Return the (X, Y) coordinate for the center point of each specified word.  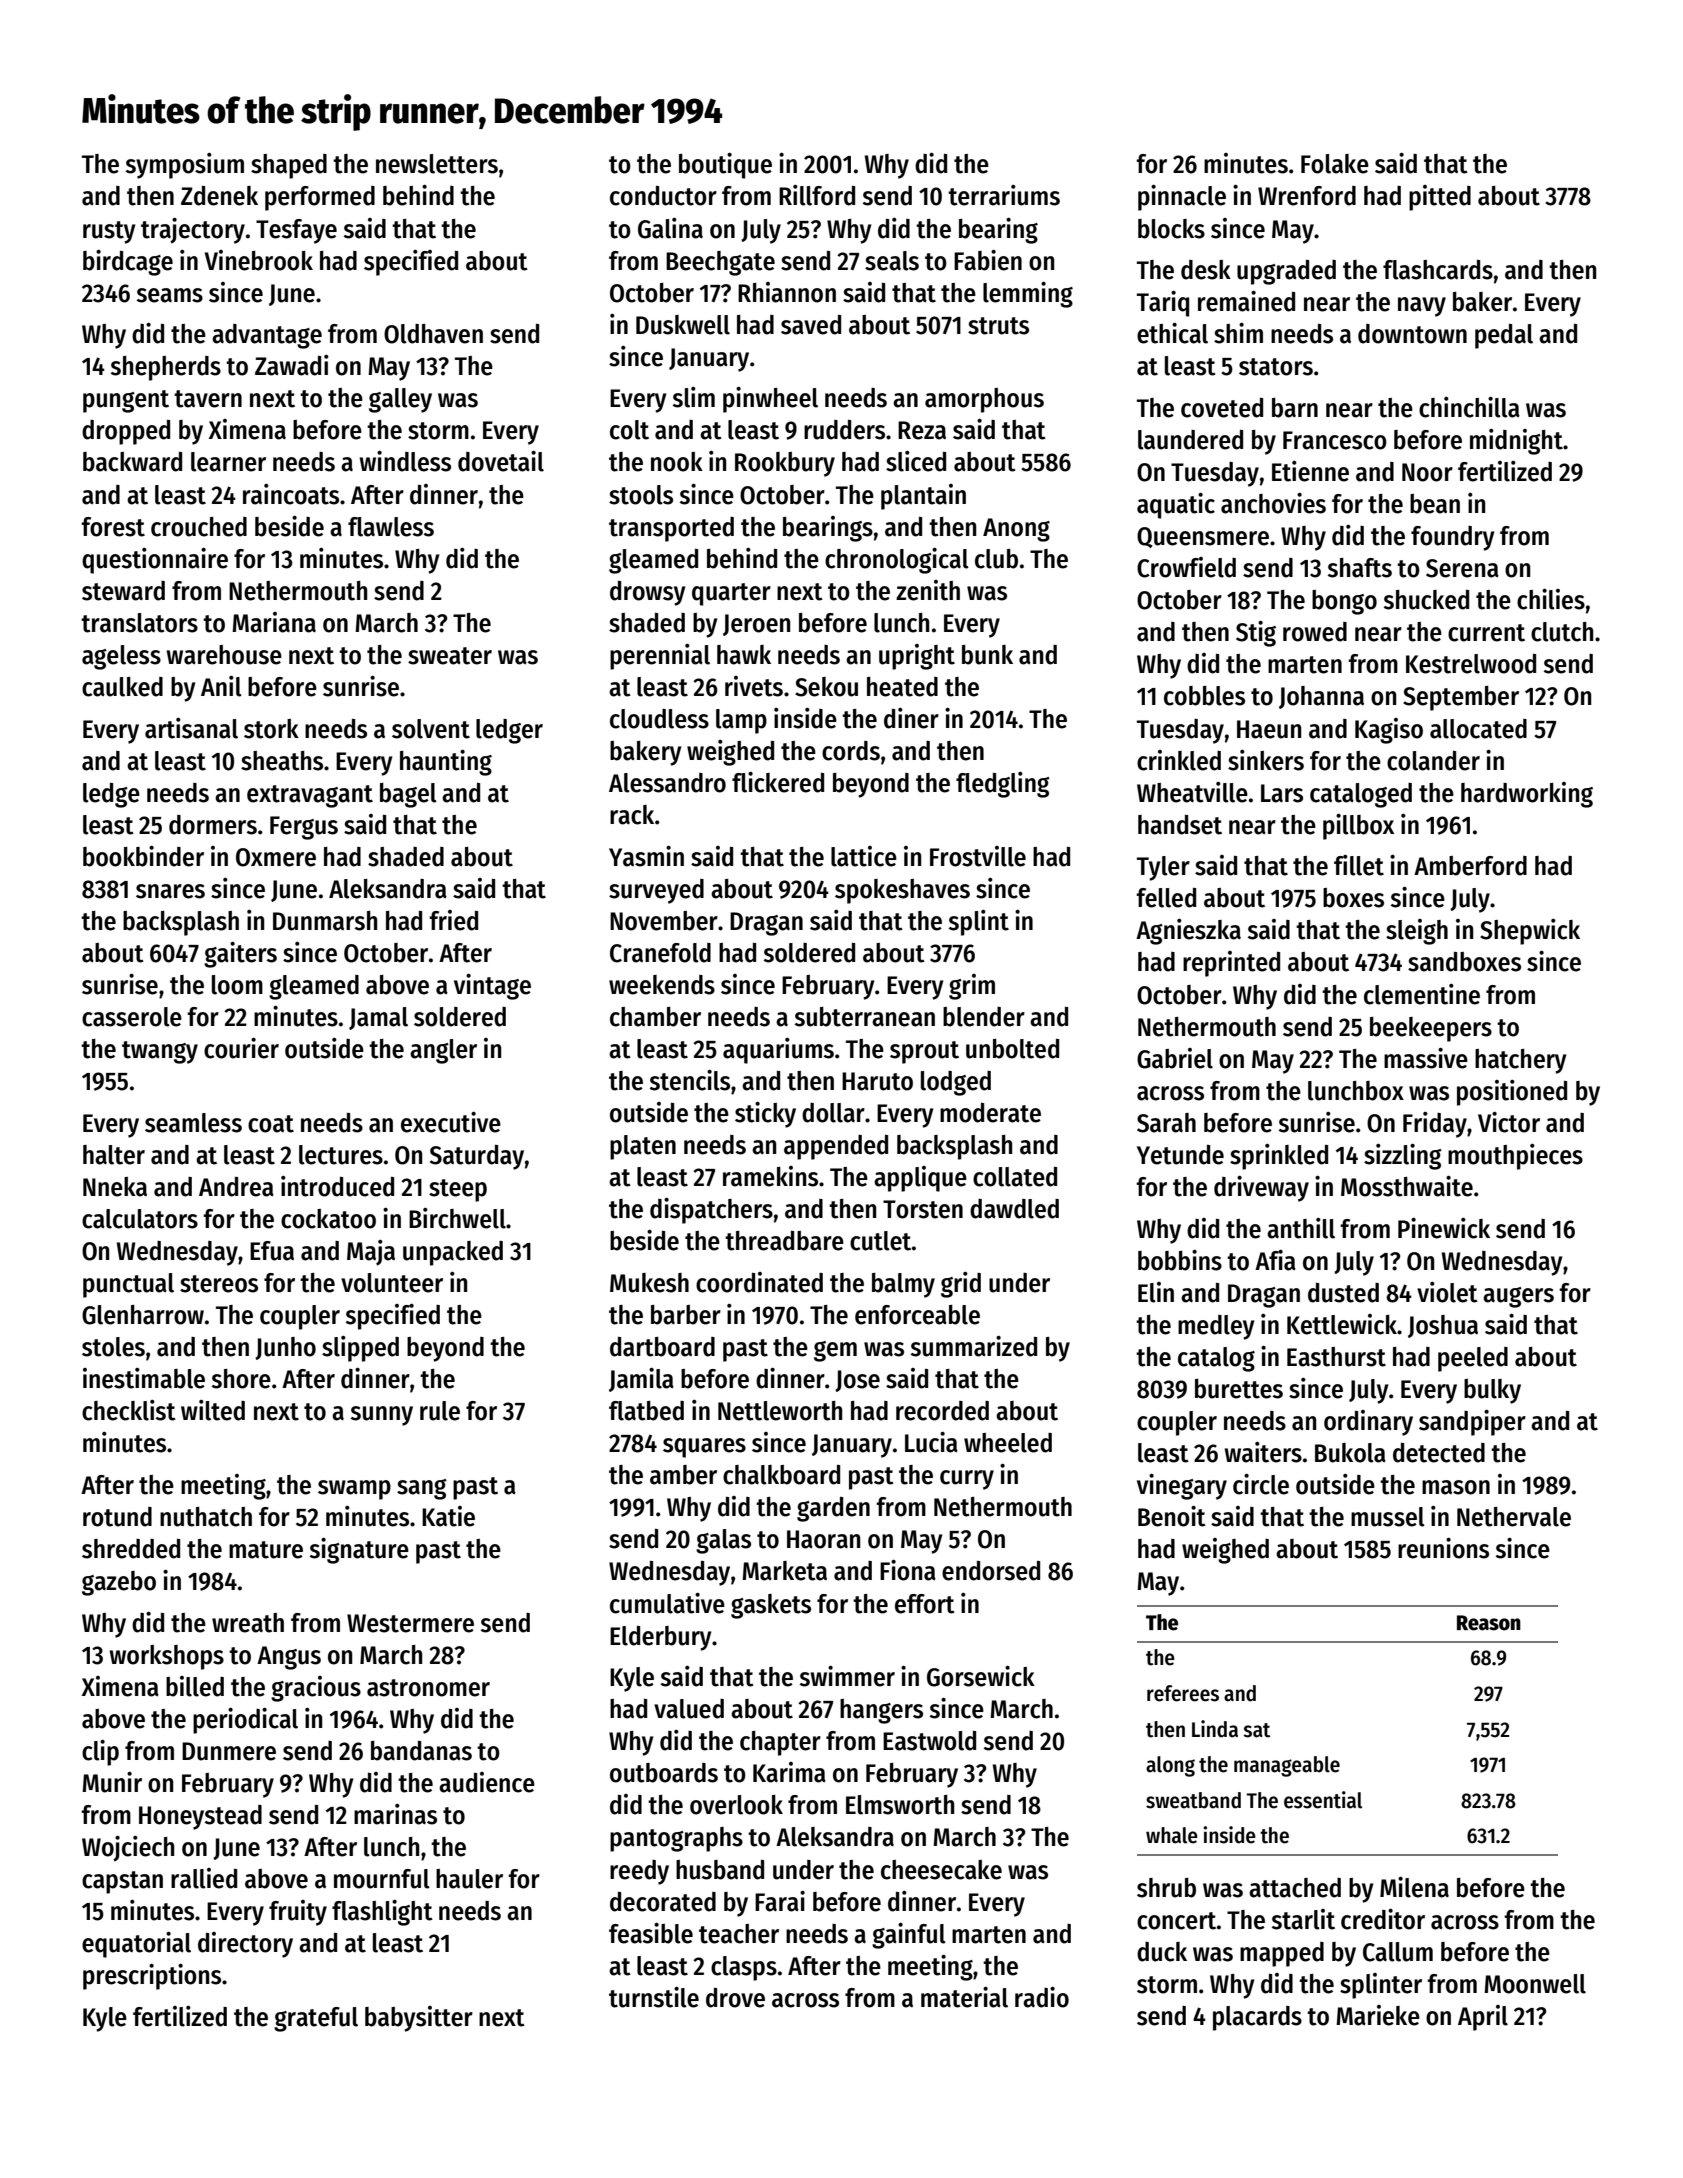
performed (320, 198)
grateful (316, 2019)
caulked (122, 687)
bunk (987, 655)
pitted (1440, 198)
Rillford (817, 195)
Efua (272, 1251)
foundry (1453, 538)
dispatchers (711, 1211)
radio (1042, 1997)
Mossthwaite (1407, 1186)
